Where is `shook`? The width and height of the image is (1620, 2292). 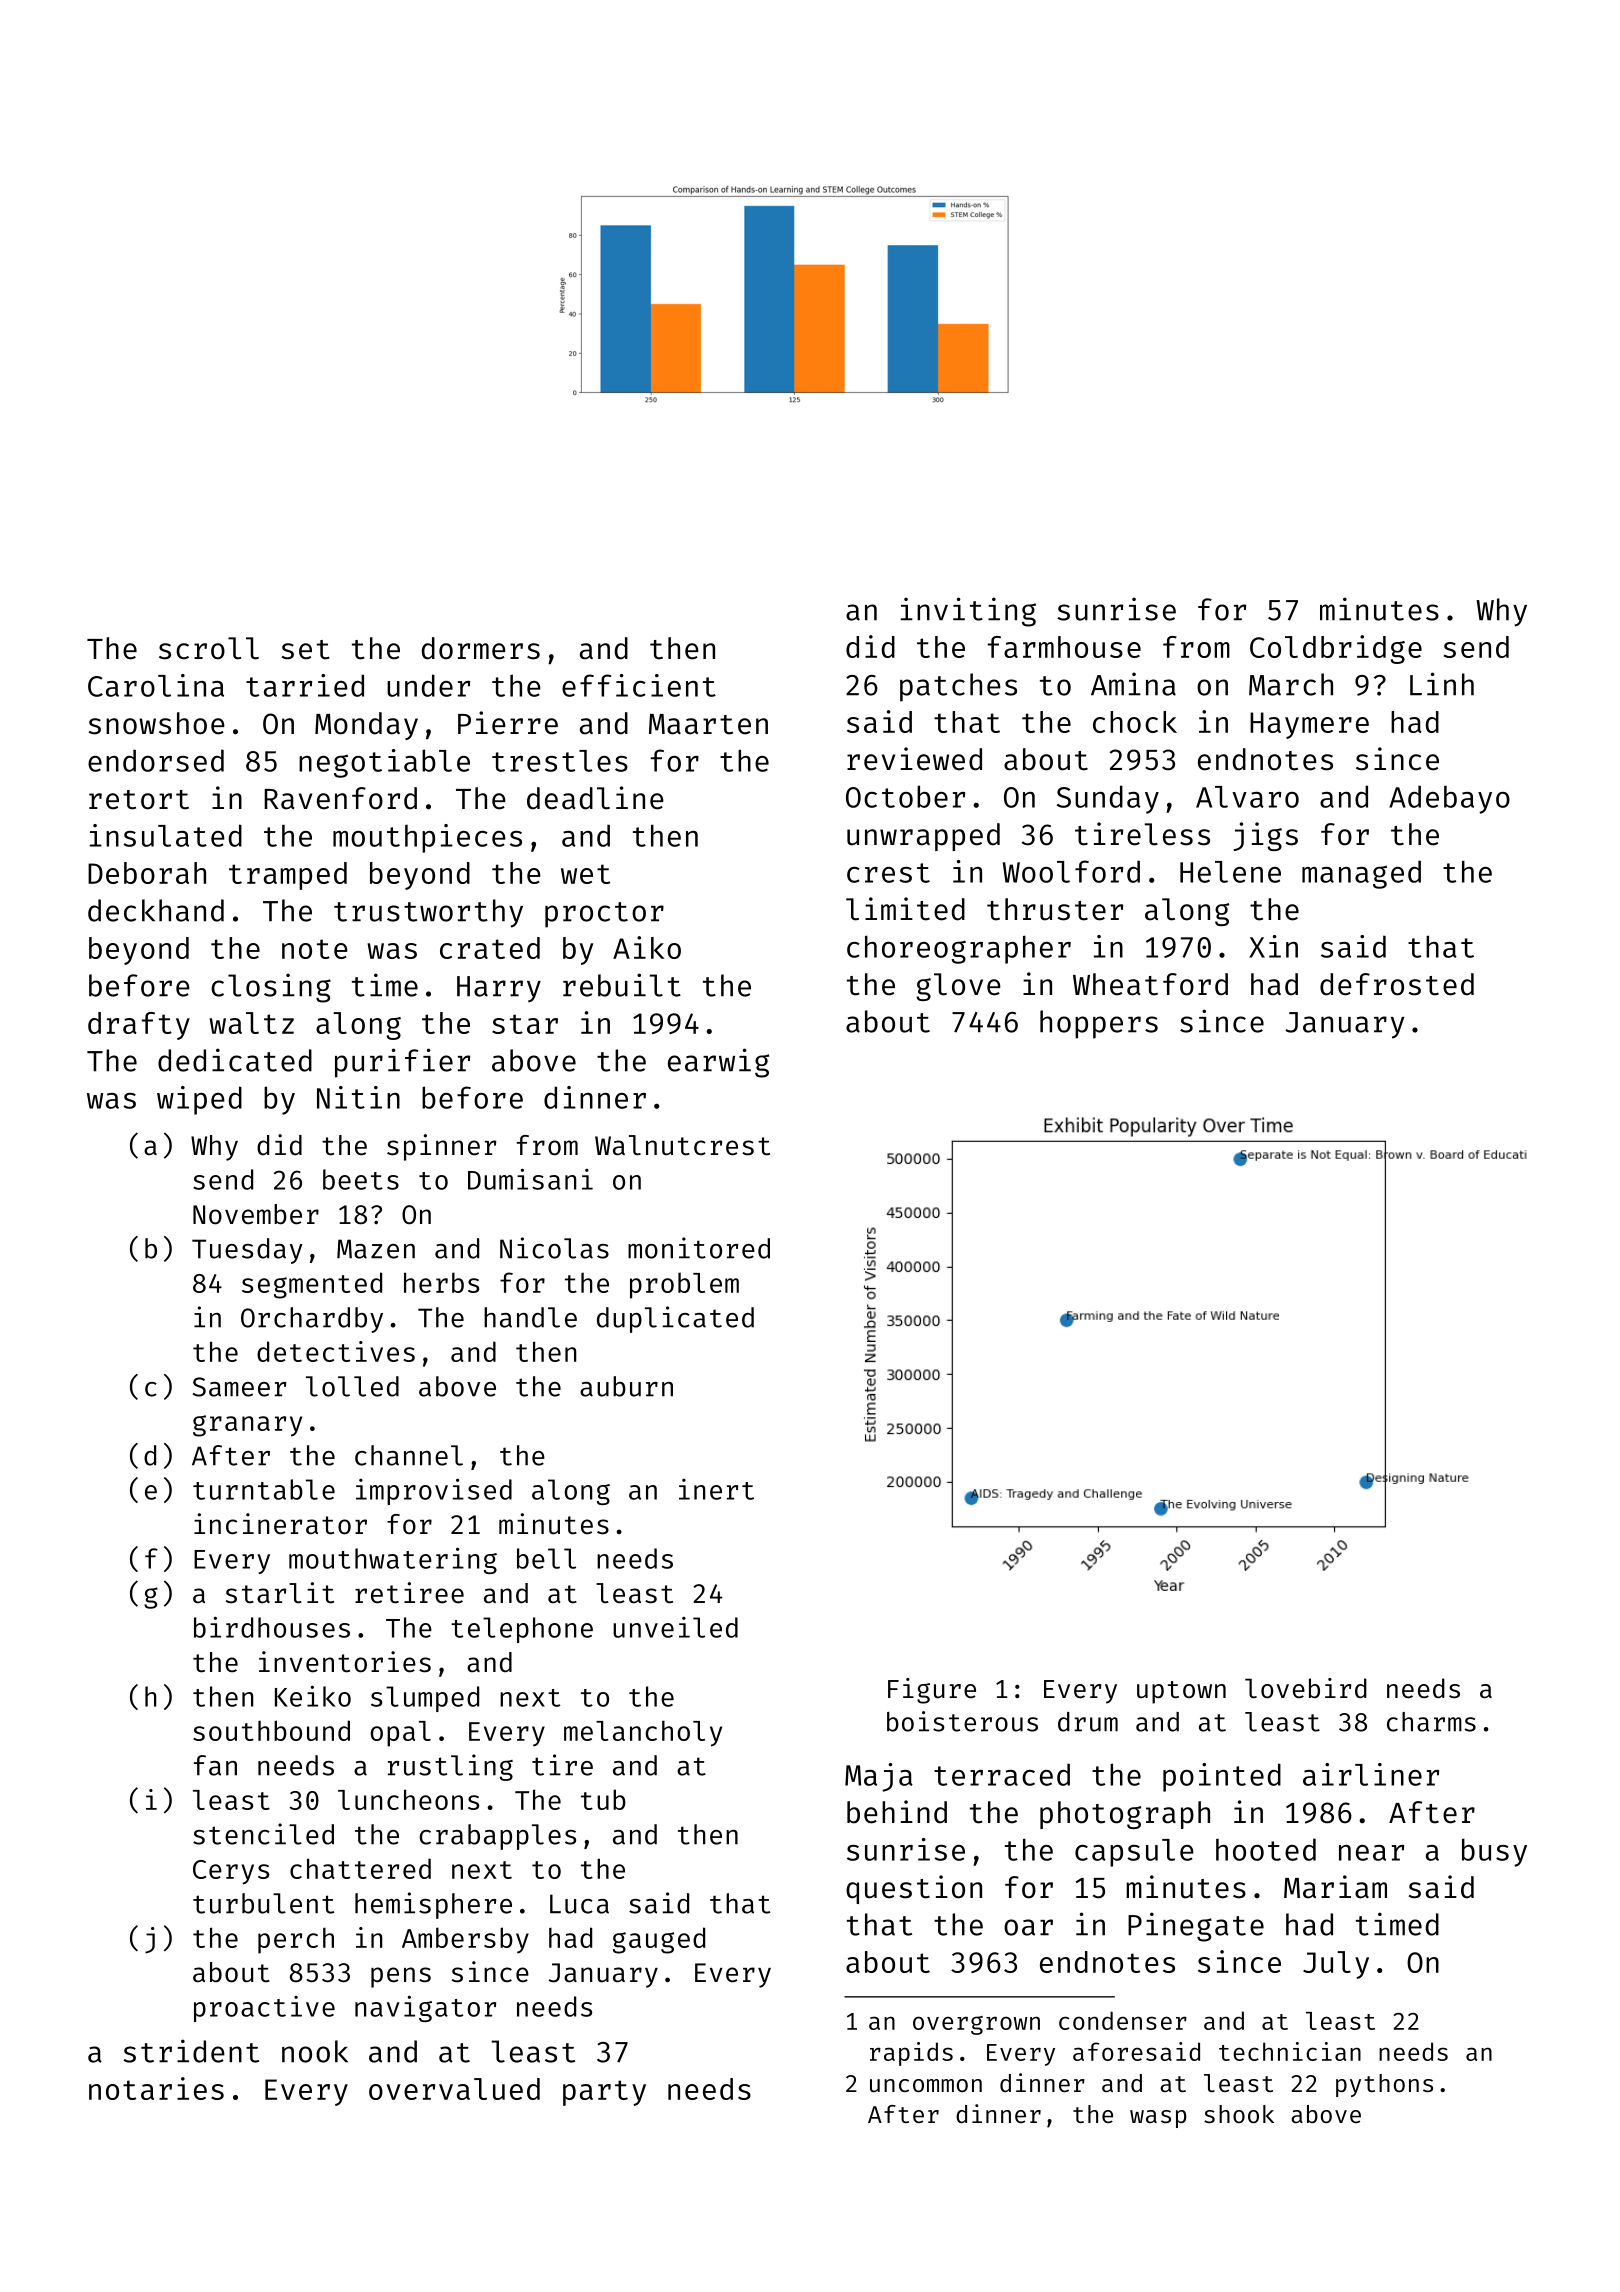 shook is located at coordinates (1239, 2114).
